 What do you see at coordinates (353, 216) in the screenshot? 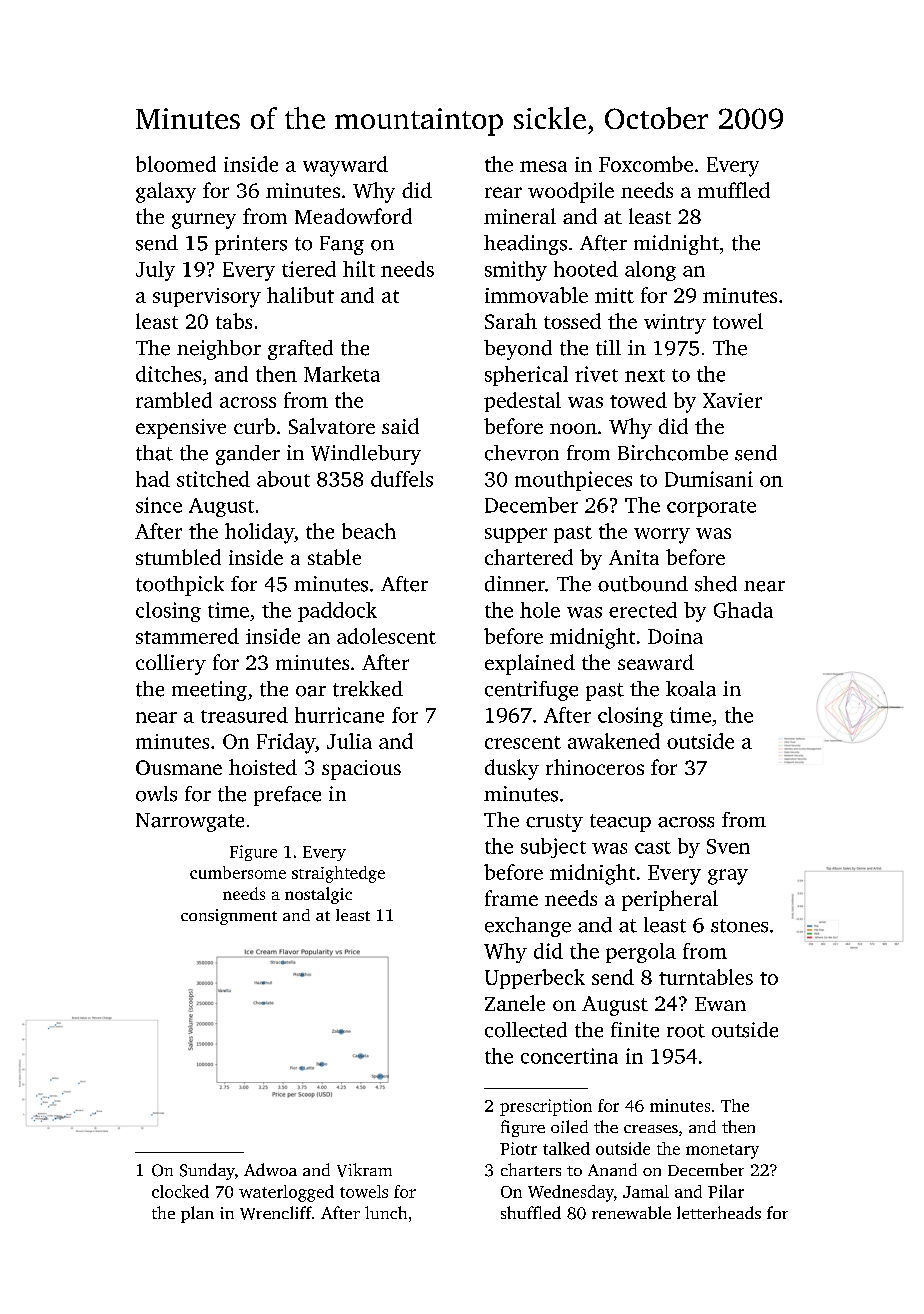
I see `Meadowford` at bounding box center [353, 216].
